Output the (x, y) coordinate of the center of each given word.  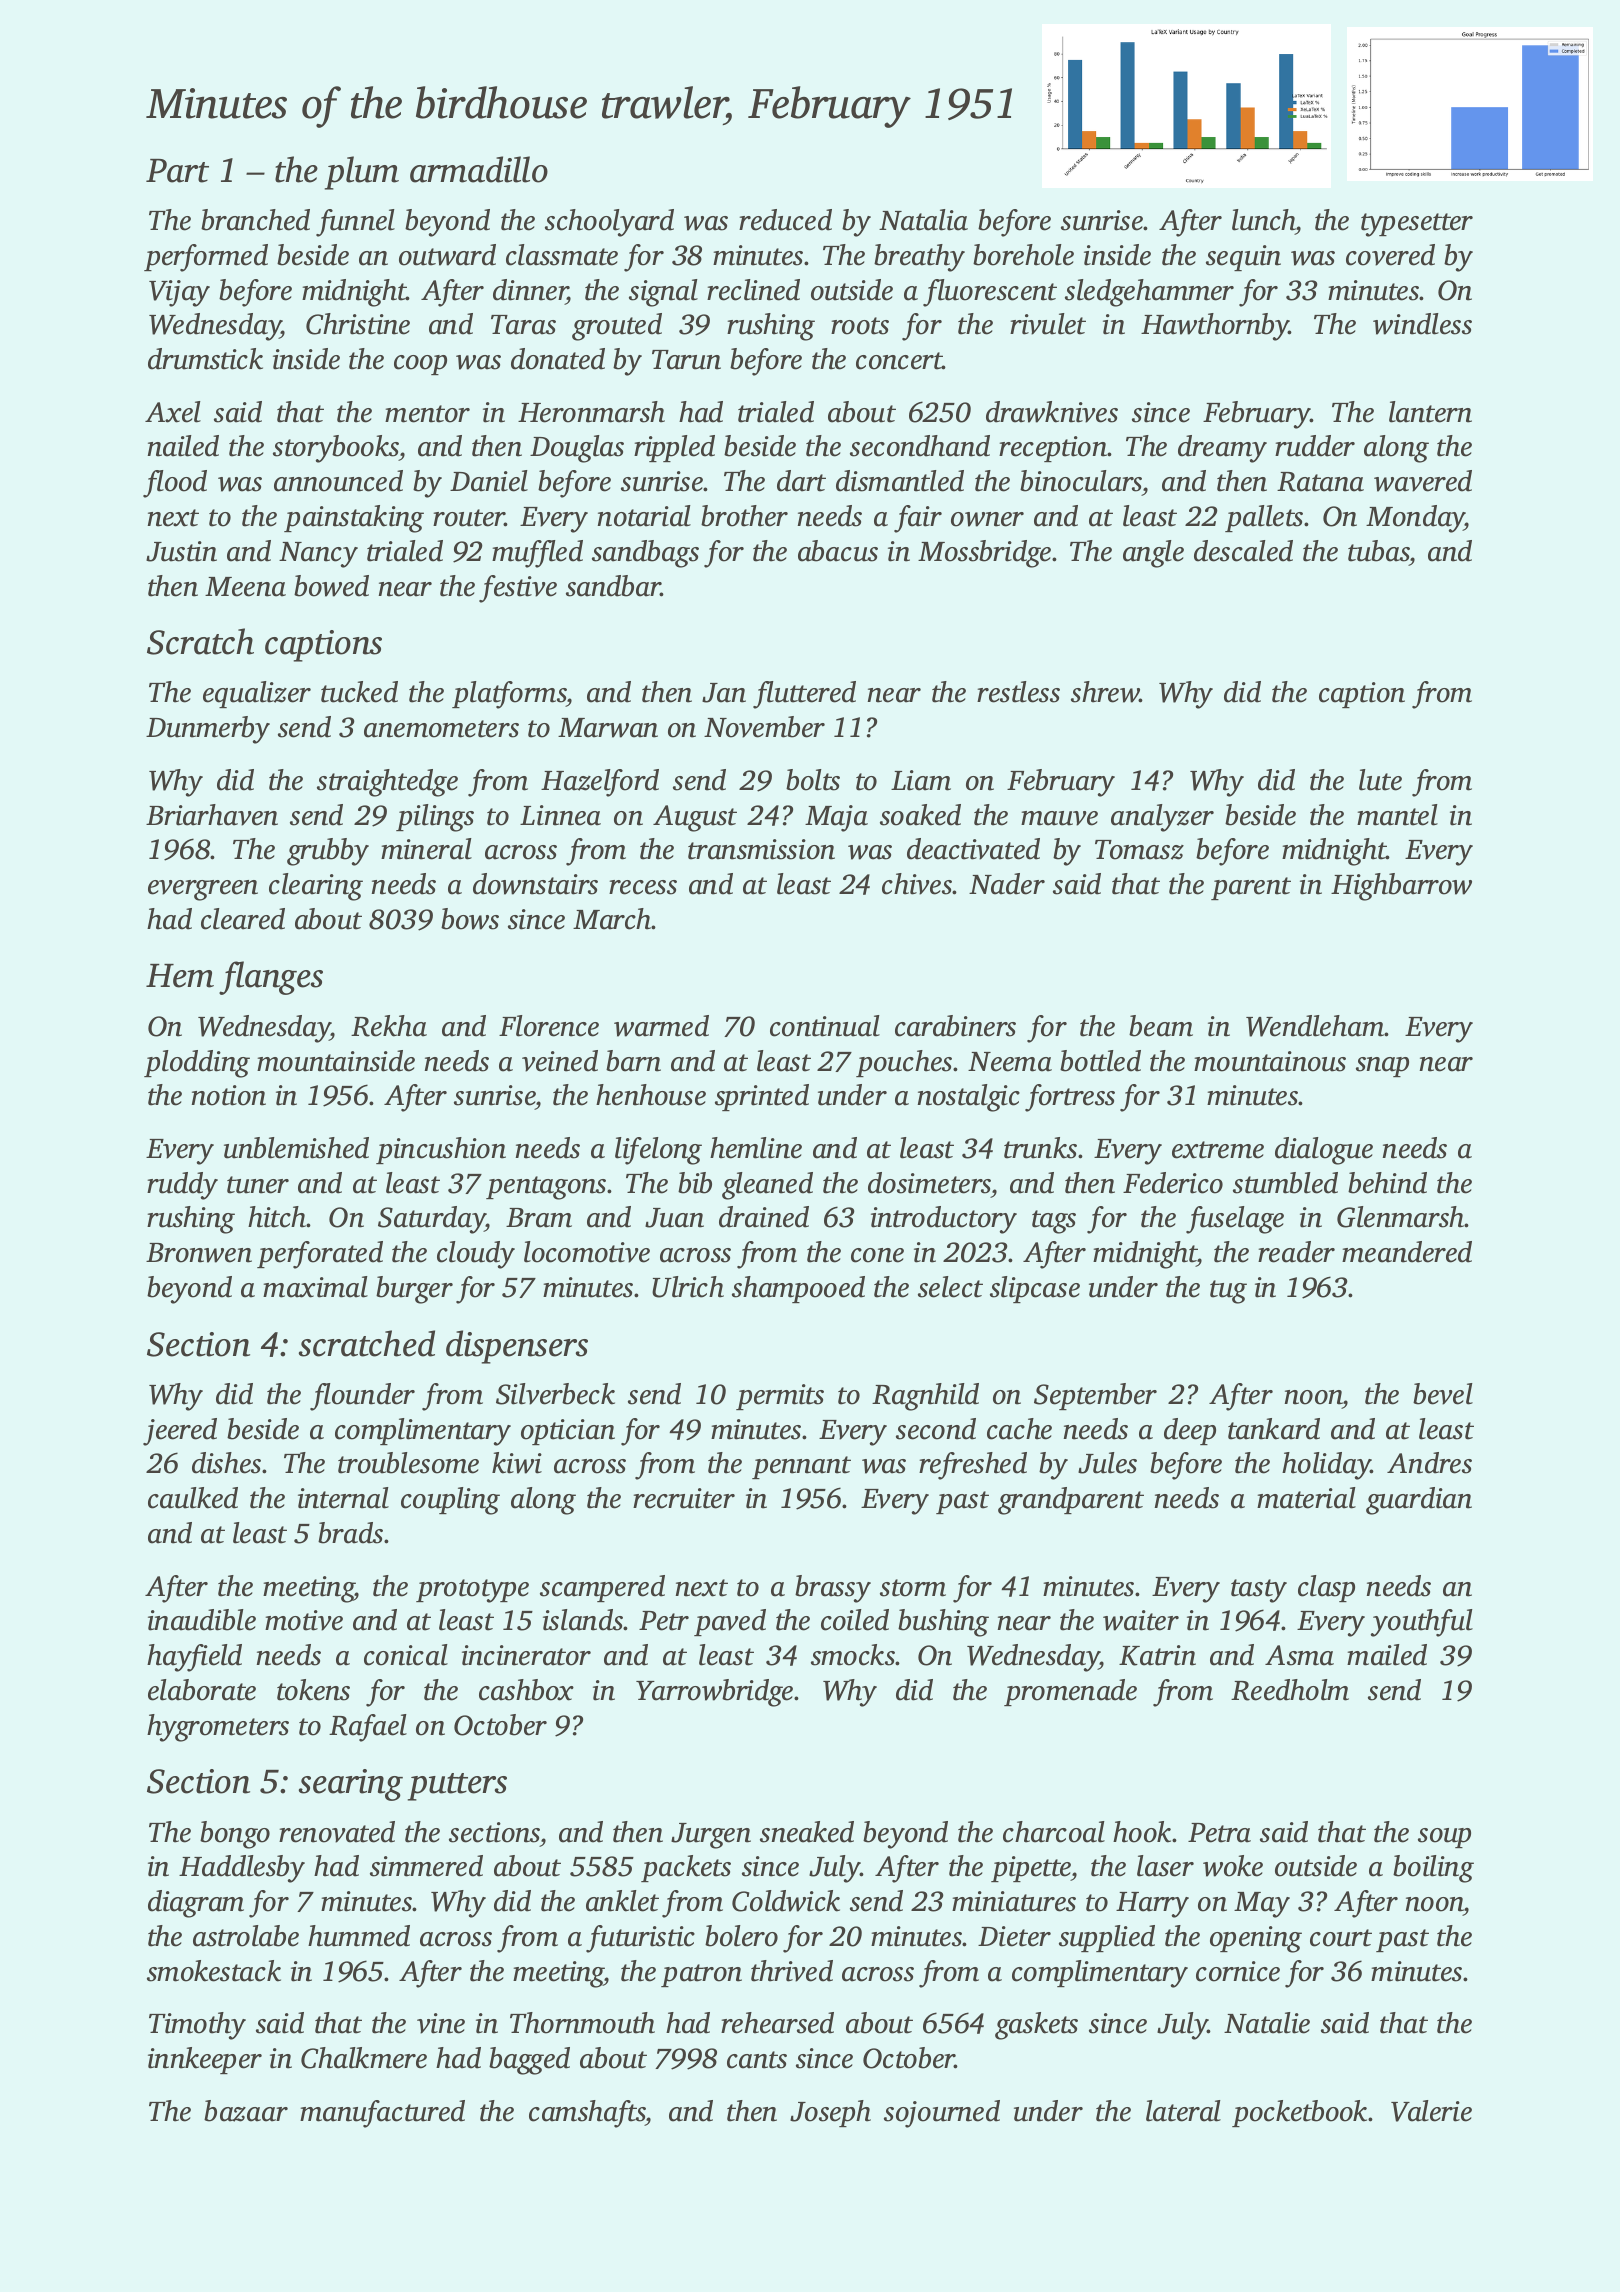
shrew (1105, 692)
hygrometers (218, 1728)
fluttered (804, 695)
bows (470, 919)
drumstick (205, 359)
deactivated (973, 849)
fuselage (1235, 1220)
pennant (801, 1467)
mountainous (1270, 1061)
